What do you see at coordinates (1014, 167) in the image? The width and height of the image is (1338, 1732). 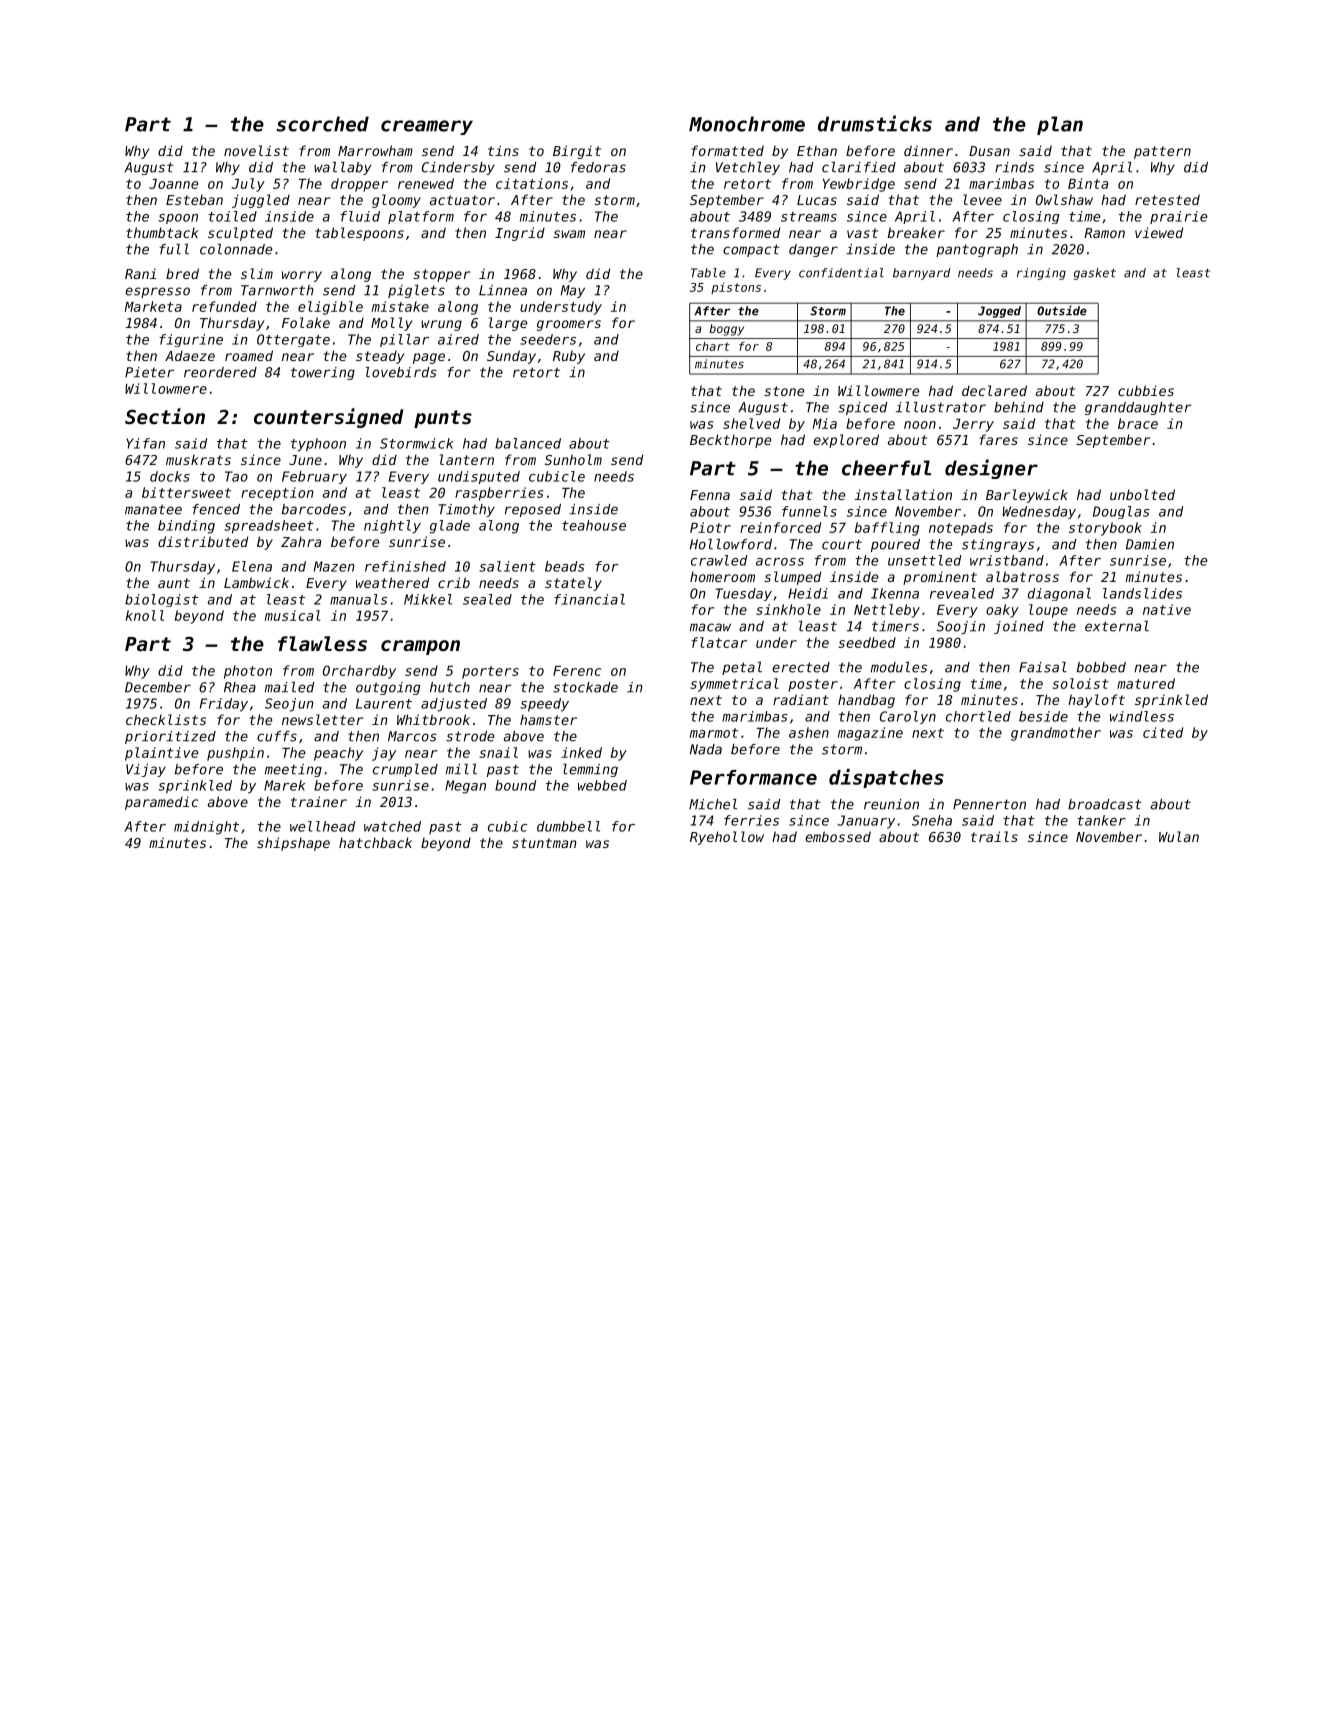 I see `rinds` at bounding box center [1014, 167].
